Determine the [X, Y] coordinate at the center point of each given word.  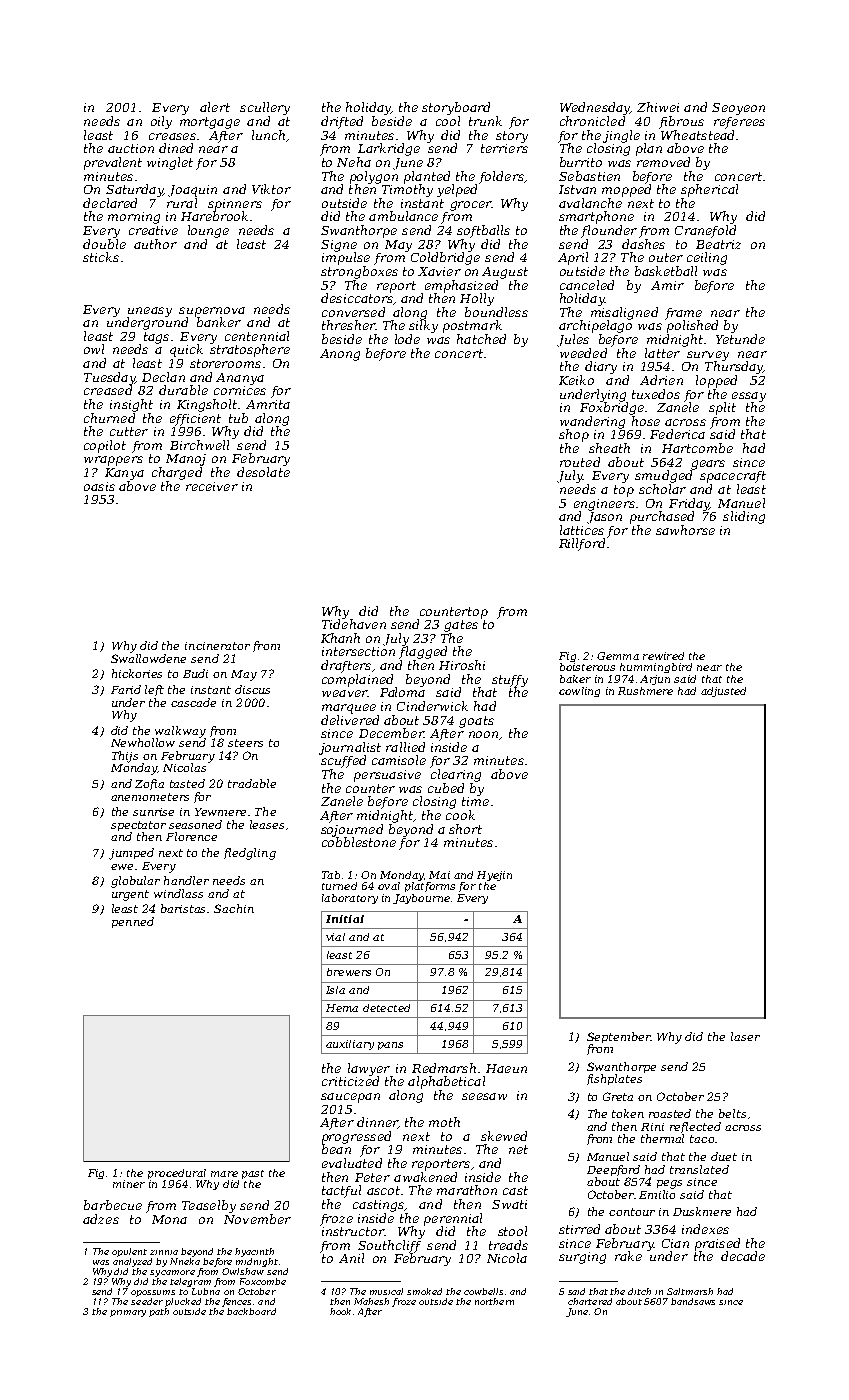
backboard [251, 1311]
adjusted [723, 692]
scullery [265, 108]
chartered [590, 1301]
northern [494, 1301]
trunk [485, 121]
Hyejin [494, 876]
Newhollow [143, 742]
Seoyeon [738, 109]
